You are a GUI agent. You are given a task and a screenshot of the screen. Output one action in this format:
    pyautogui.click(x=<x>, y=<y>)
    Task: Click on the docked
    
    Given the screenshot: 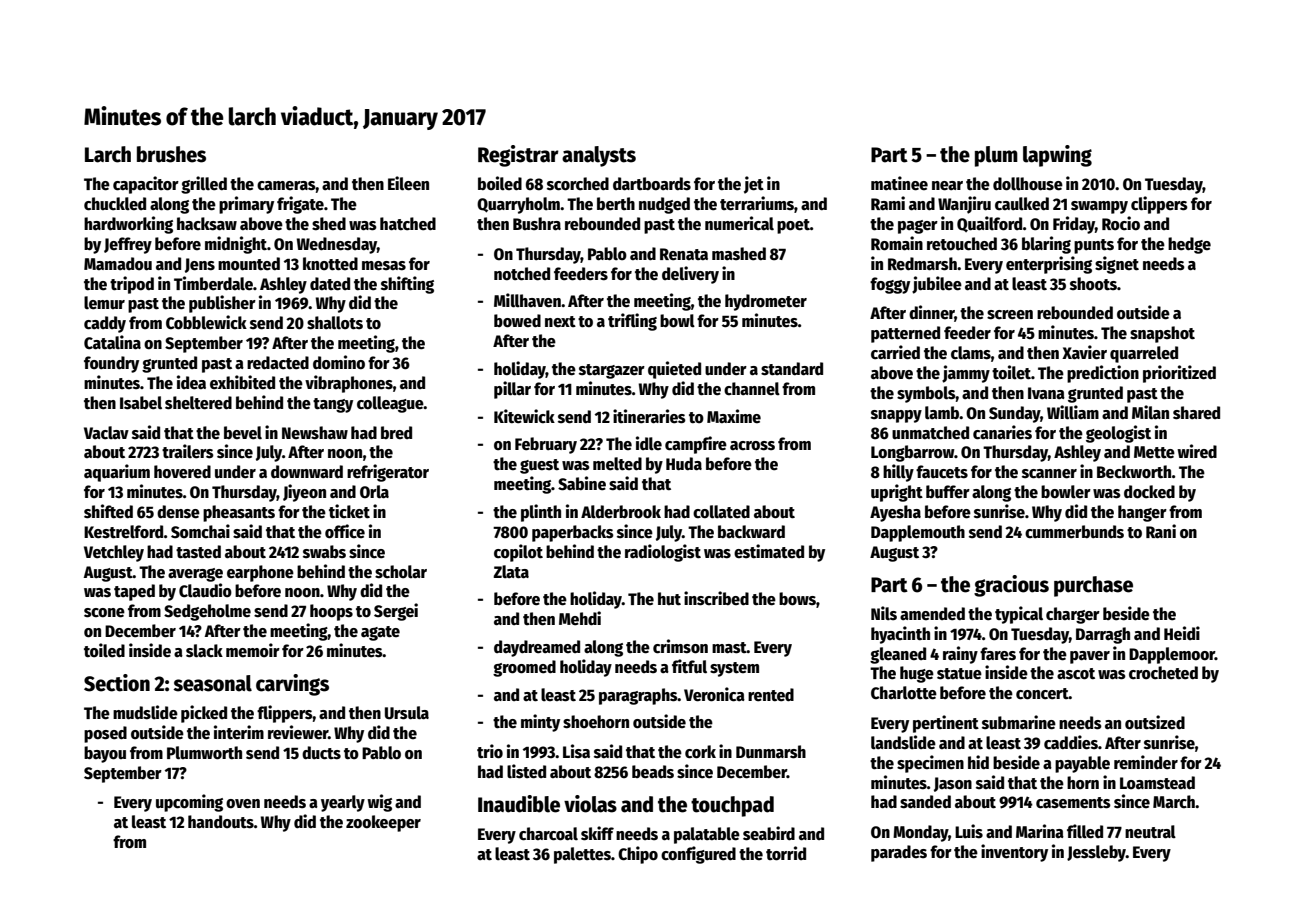 What is the action you would take?
    pyautogui.click(x=1149, y=492)
